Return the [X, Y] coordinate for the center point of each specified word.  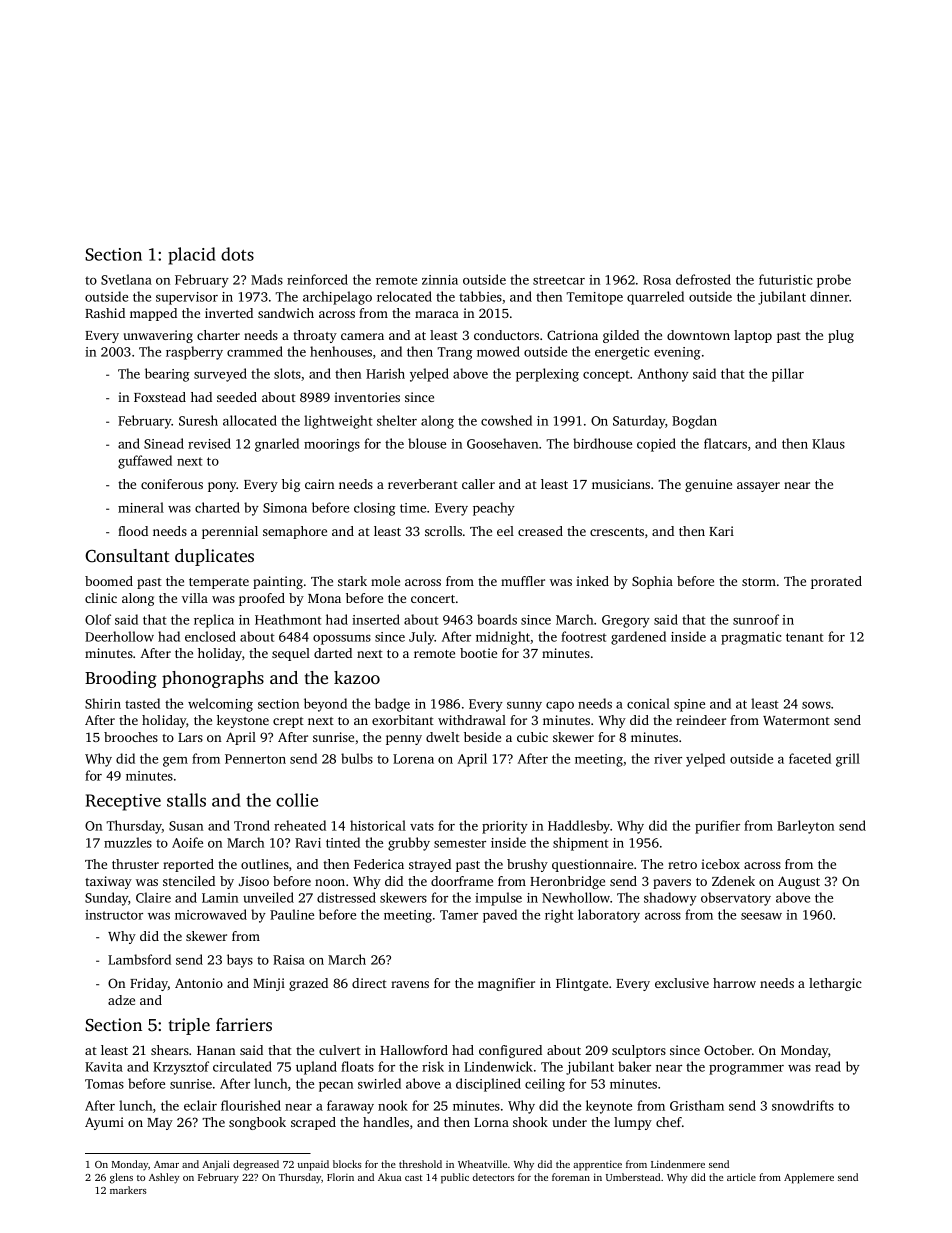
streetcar [559, 280]
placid [192, 256]
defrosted [703, 279]
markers [128, 1190]
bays [240, 961]
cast [414, 1178]
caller [478, 484]
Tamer [459, 915]
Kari [721, 531]
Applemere [809, 1178]
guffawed [145, 462]
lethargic [835, 984]
